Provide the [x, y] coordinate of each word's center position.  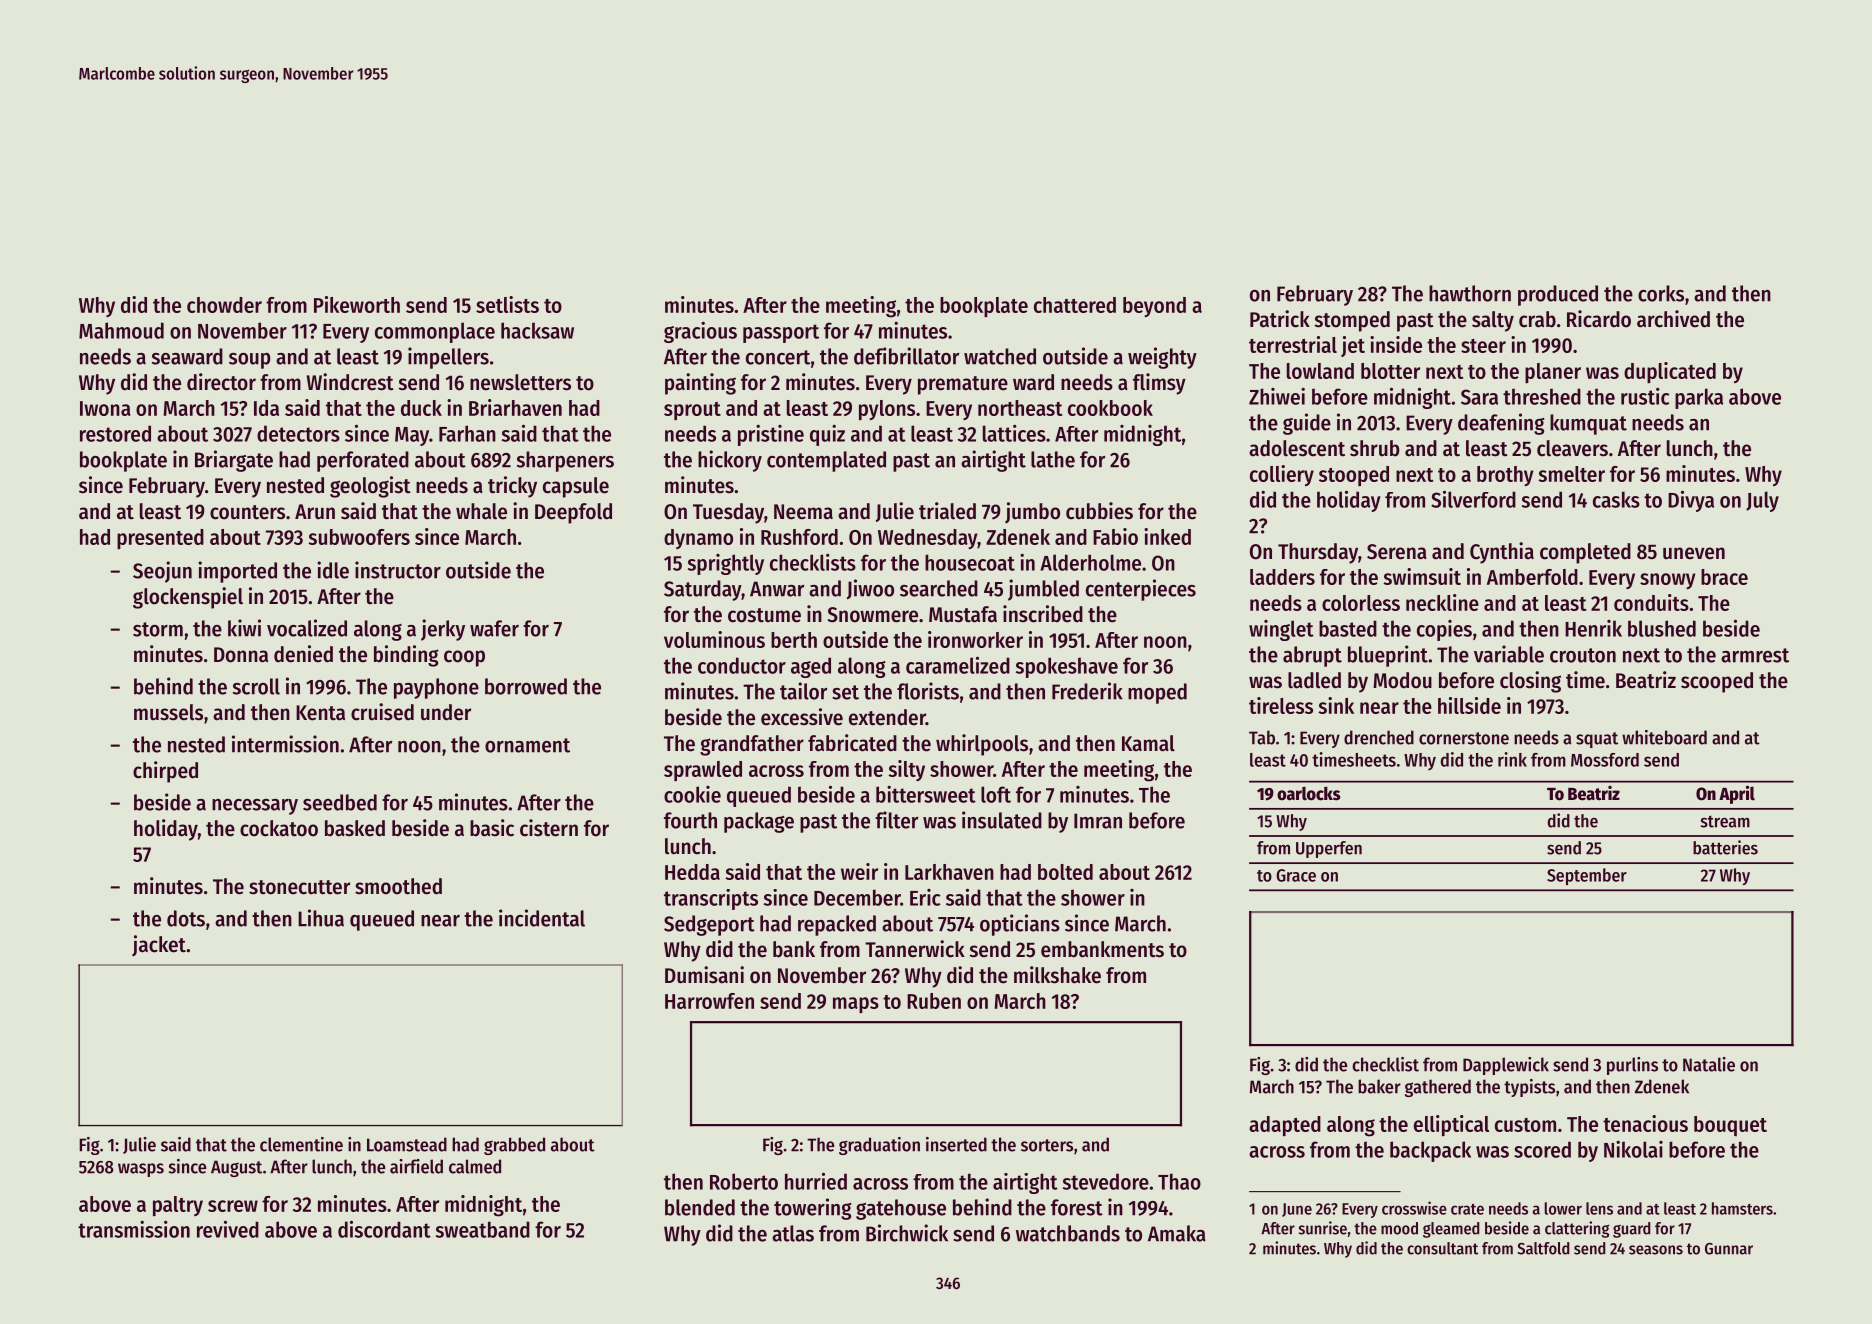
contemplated [826, 461]
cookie [692, 794]
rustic [1645, 396]
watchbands [1068, 1233]
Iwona [105, 408]
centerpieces [1141, 590]
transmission [134, 1229]
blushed [1662, 628]
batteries [1725, 847]
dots [186, 918]
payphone [436, 688]
